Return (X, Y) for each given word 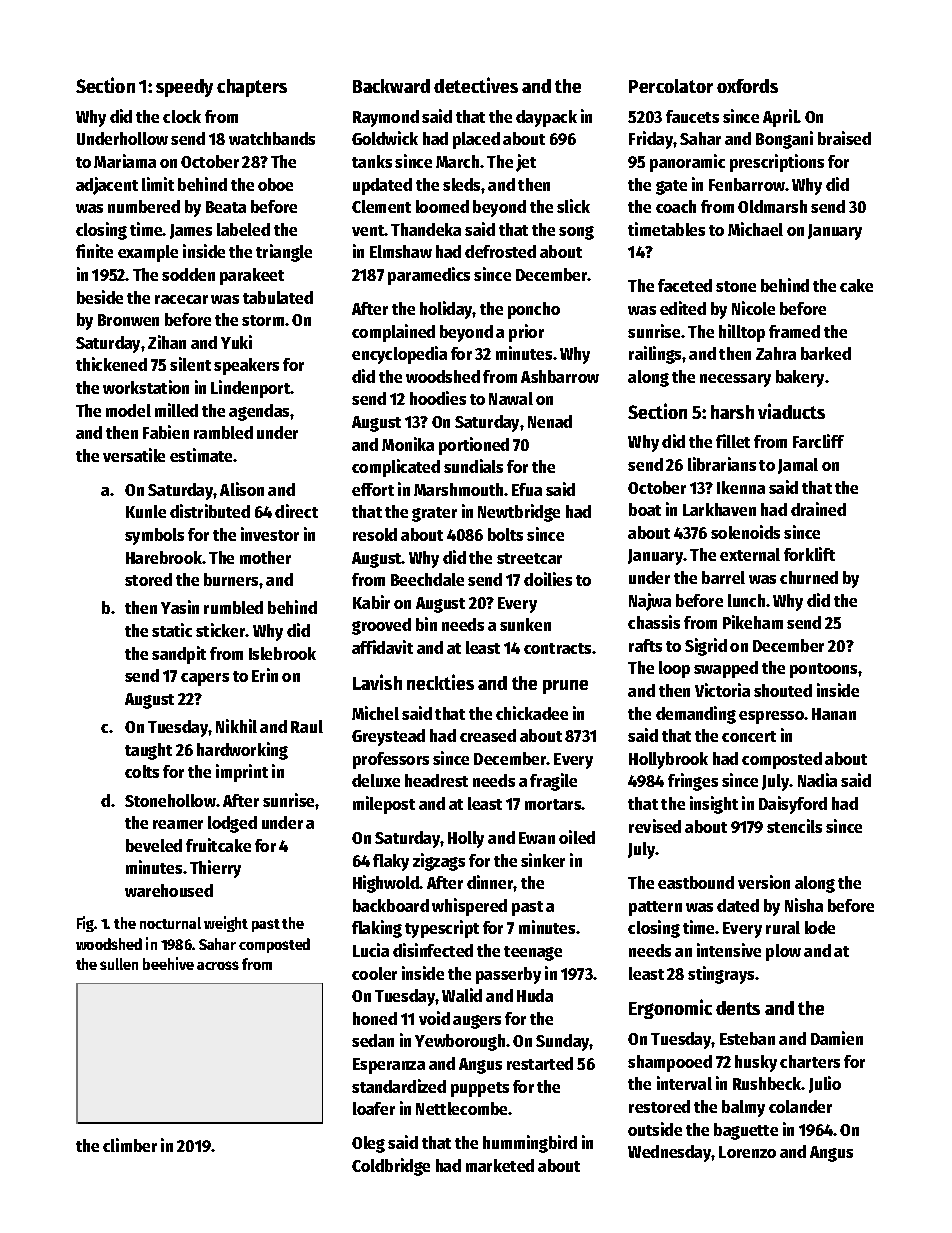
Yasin (180, 607)
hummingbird (530, 1144)
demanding (696, 715)
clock (182, 116)
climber (130, 1145)
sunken (525, 624)
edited (683, 308)
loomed (442, 206)
